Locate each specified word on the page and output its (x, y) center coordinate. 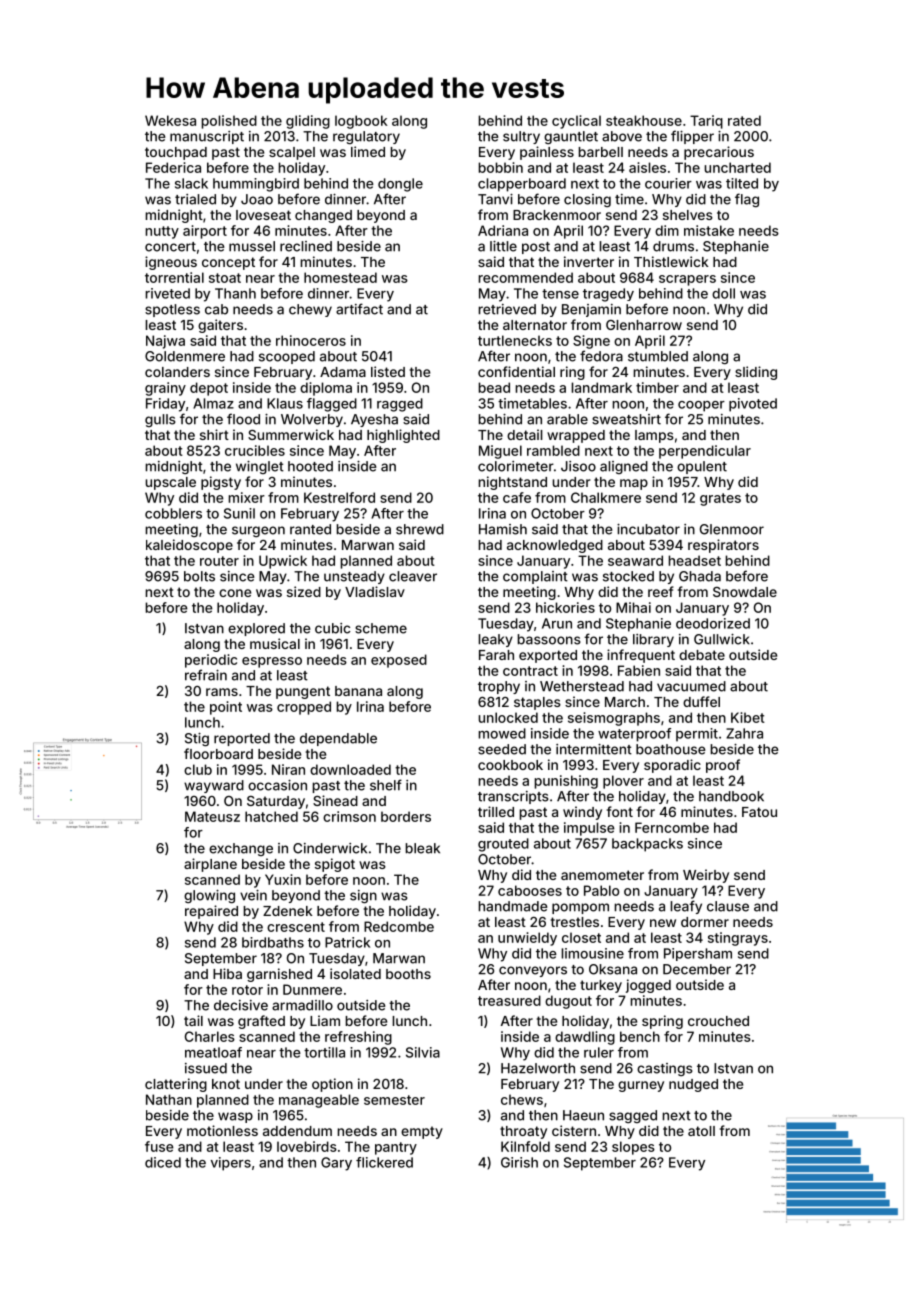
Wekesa (170, 120)
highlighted (403, 436)
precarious (719, 153)
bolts (199, 576)
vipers (231, 1164)
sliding (756, 373)
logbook (361, 122)
